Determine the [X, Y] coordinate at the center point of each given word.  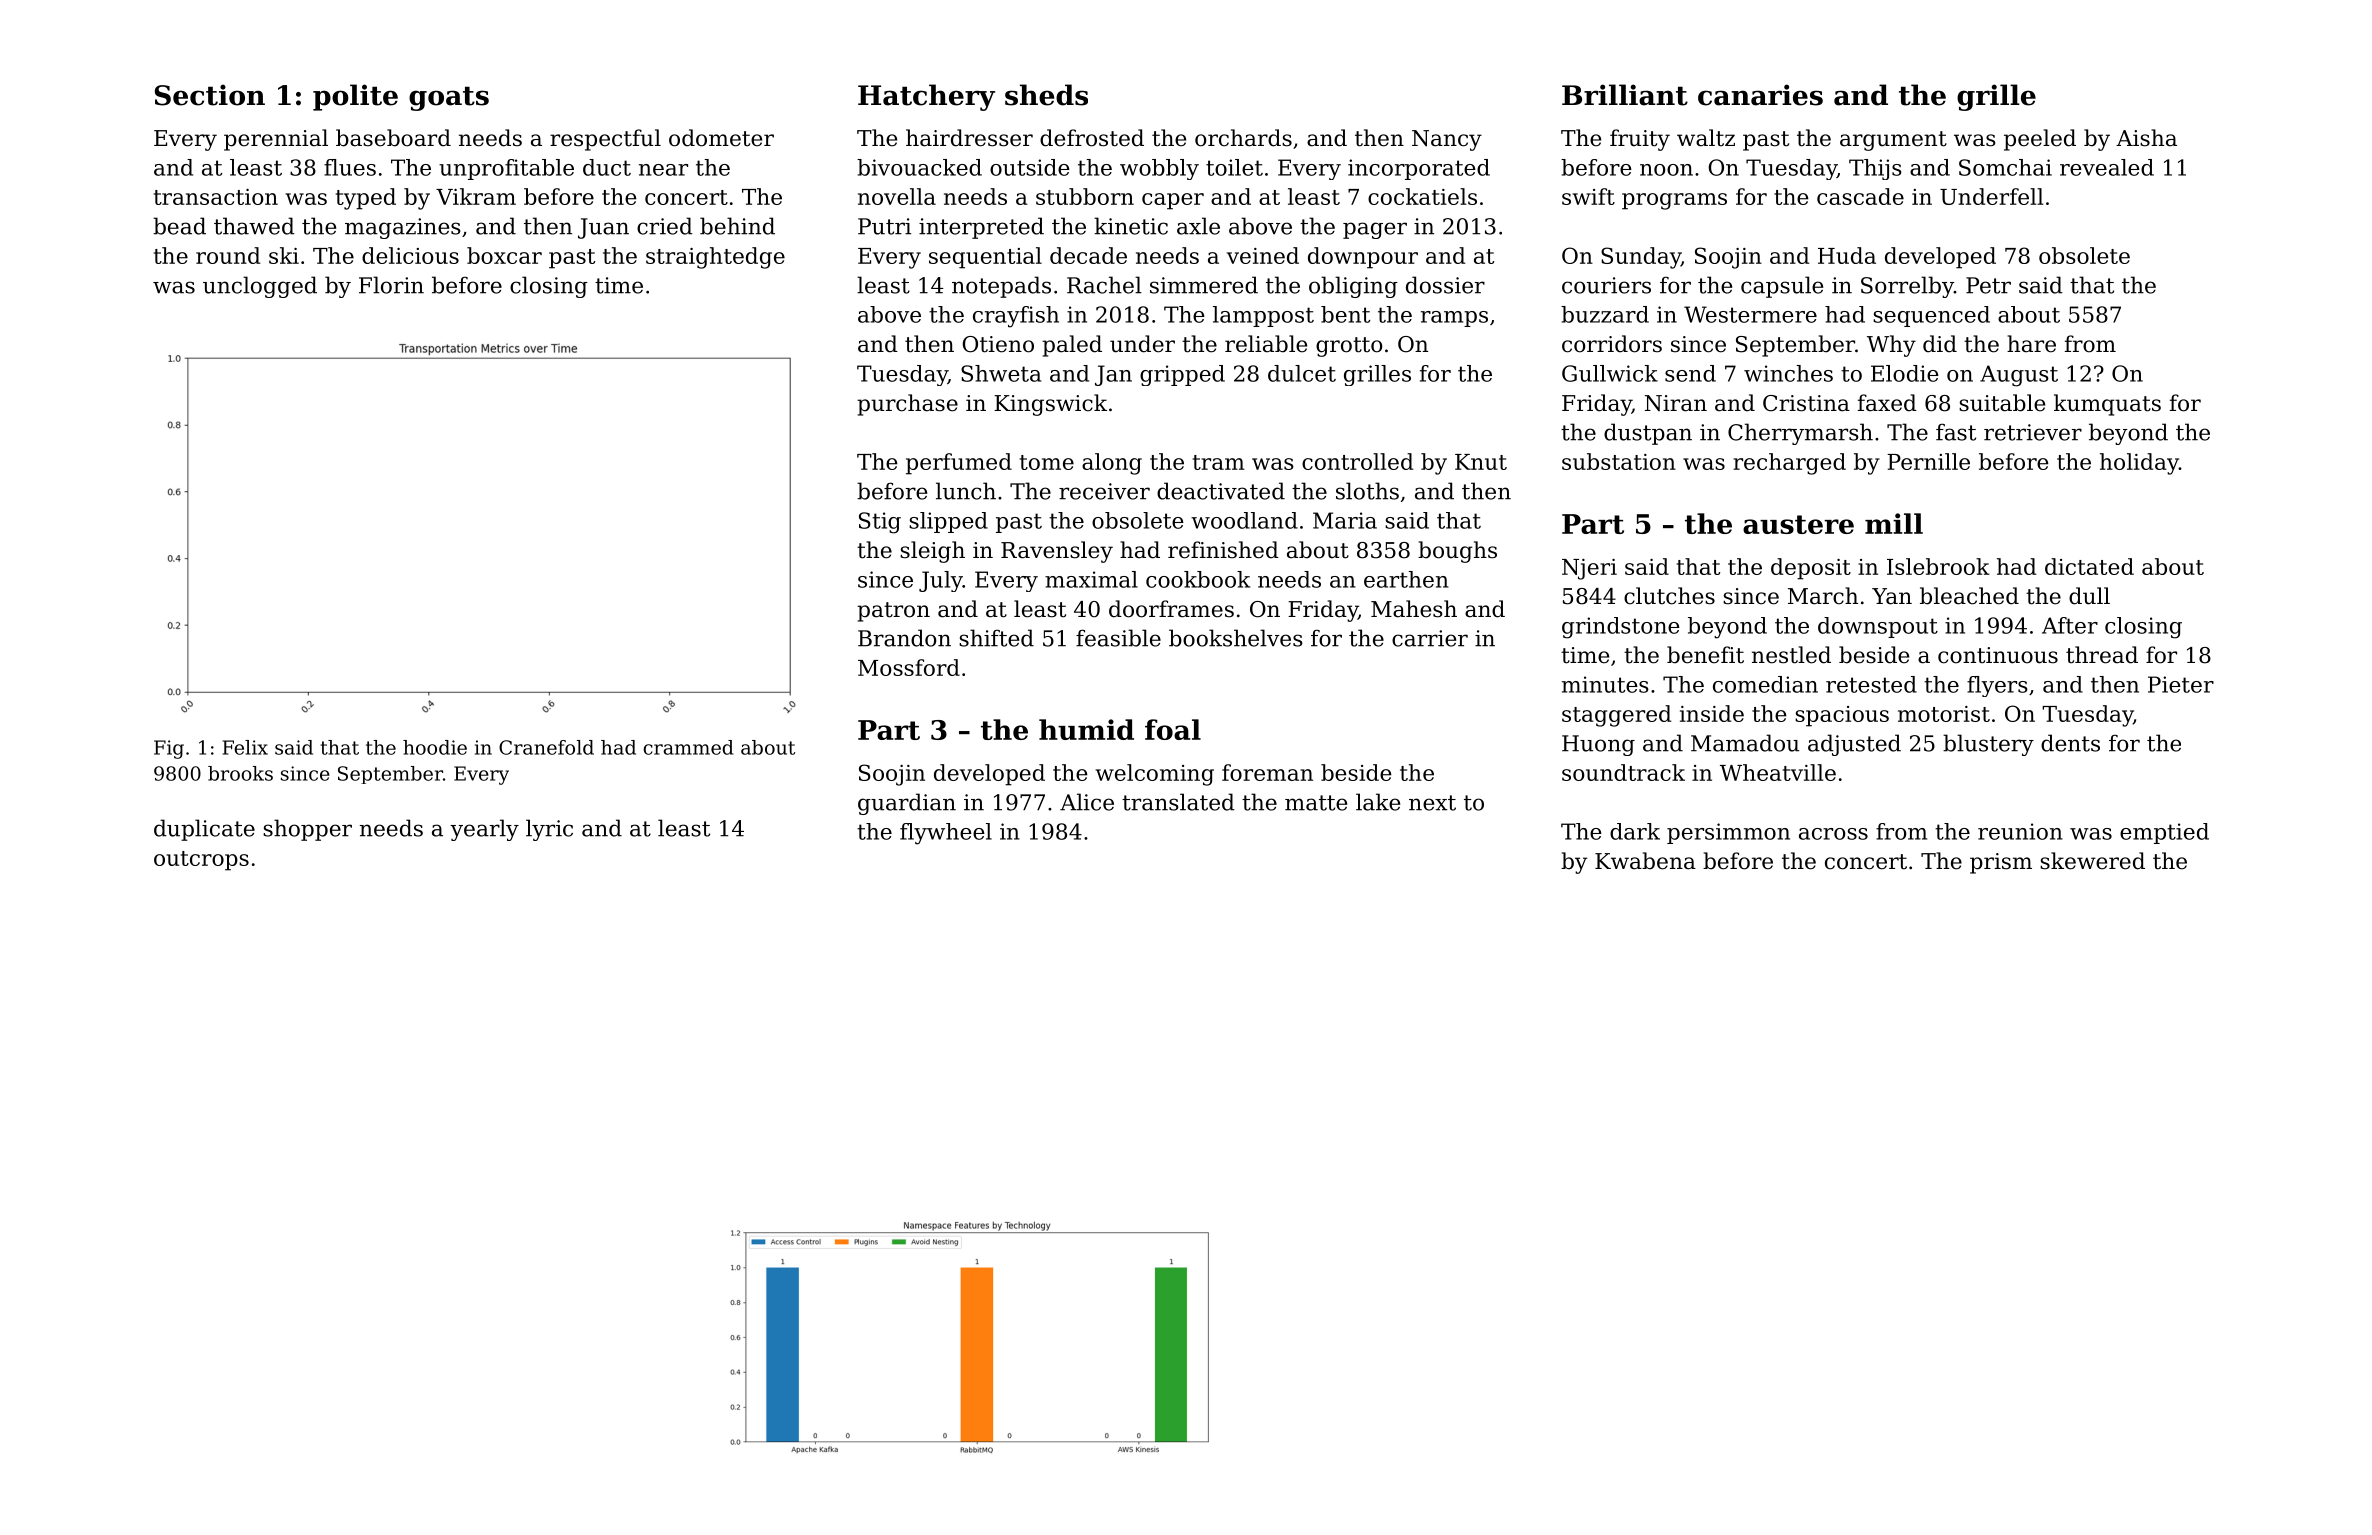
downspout [1878, 627]
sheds [1046, 95]
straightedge [715, 258]
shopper [307, 830]
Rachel [1104, 285]
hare [2031, 344]
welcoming [1155, 775]
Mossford [909, 667]
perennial [276, 140]
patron [893, 612]
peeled [2040, 140]
